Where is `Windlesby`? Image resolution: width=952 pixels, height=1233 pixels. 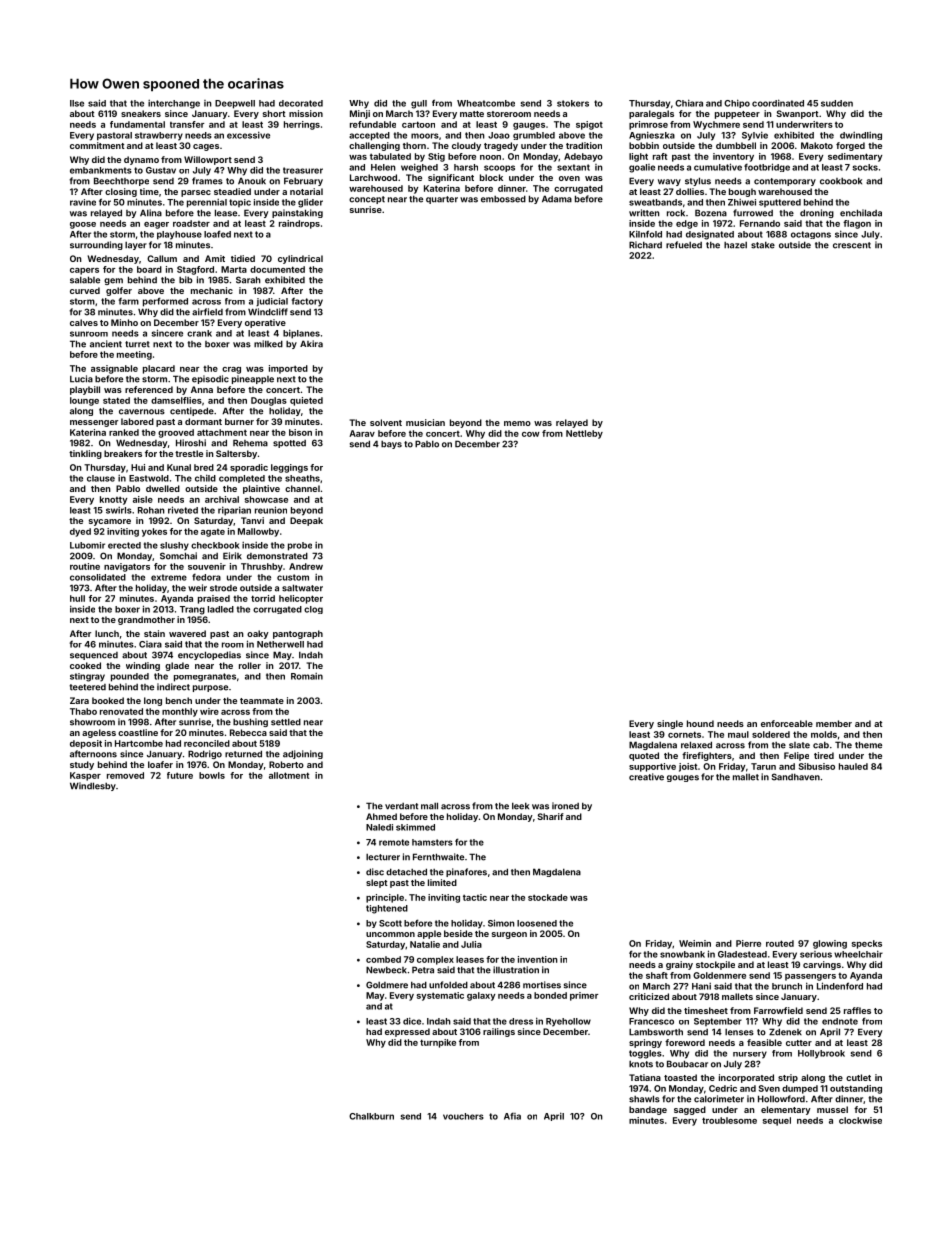
Windlesby is located at coordinates (93, 786).
